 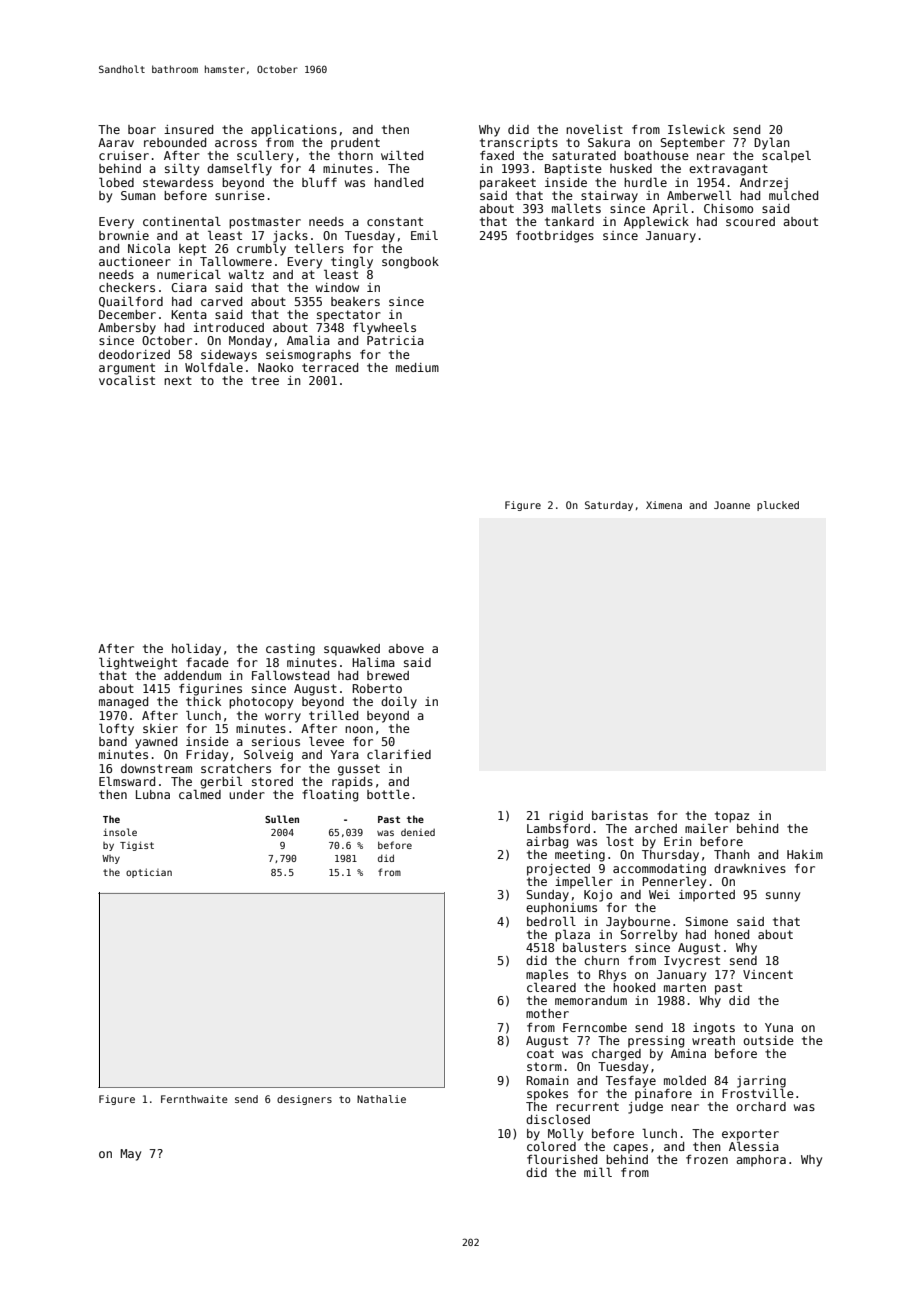 I want to click on window, so click(x=337, y=287).
